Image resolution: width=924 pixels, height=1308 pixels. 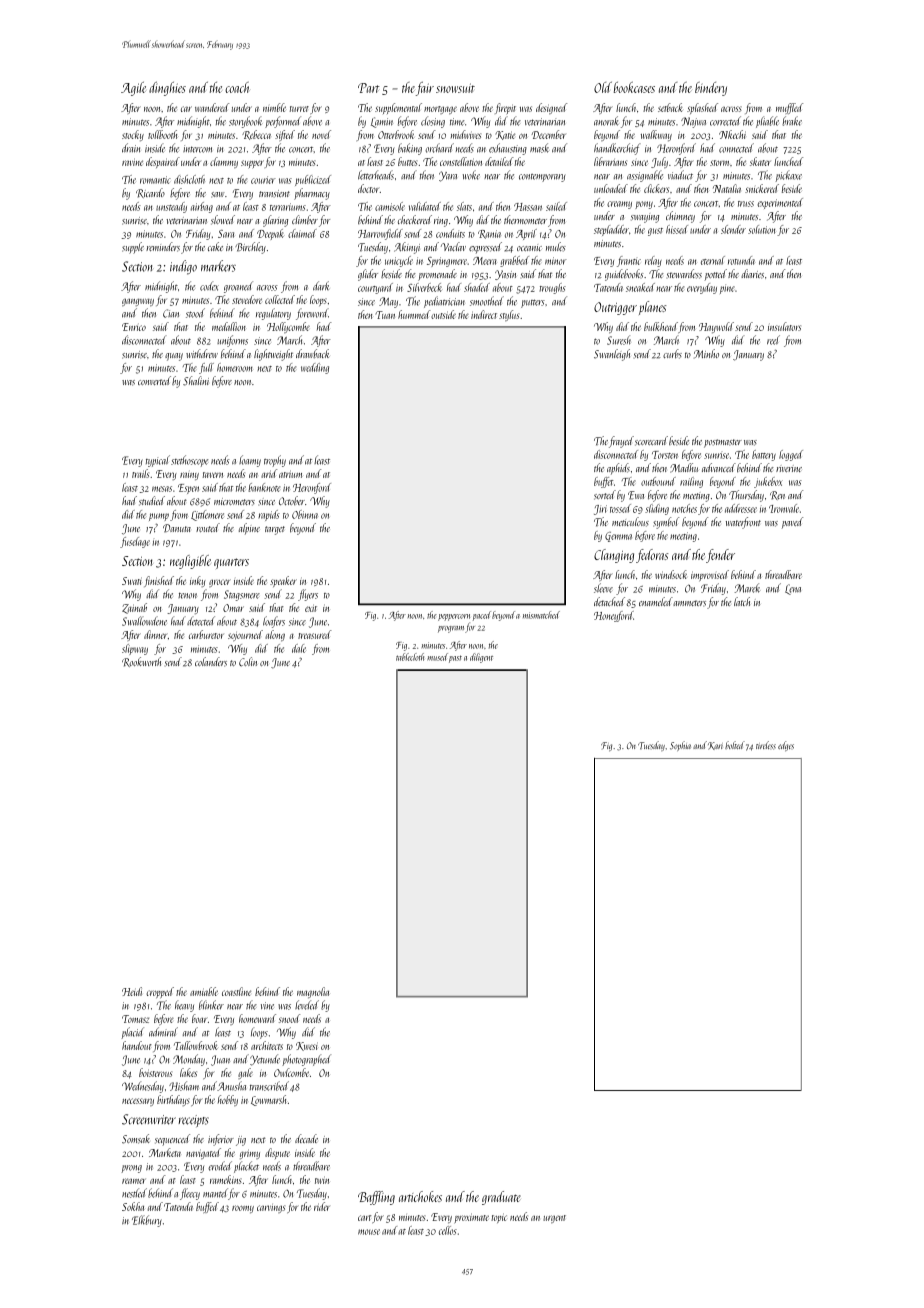 What do you see at coordinates (308, 595) in the screenshot?
I see `flyers` at bounding box center [308, 595].
